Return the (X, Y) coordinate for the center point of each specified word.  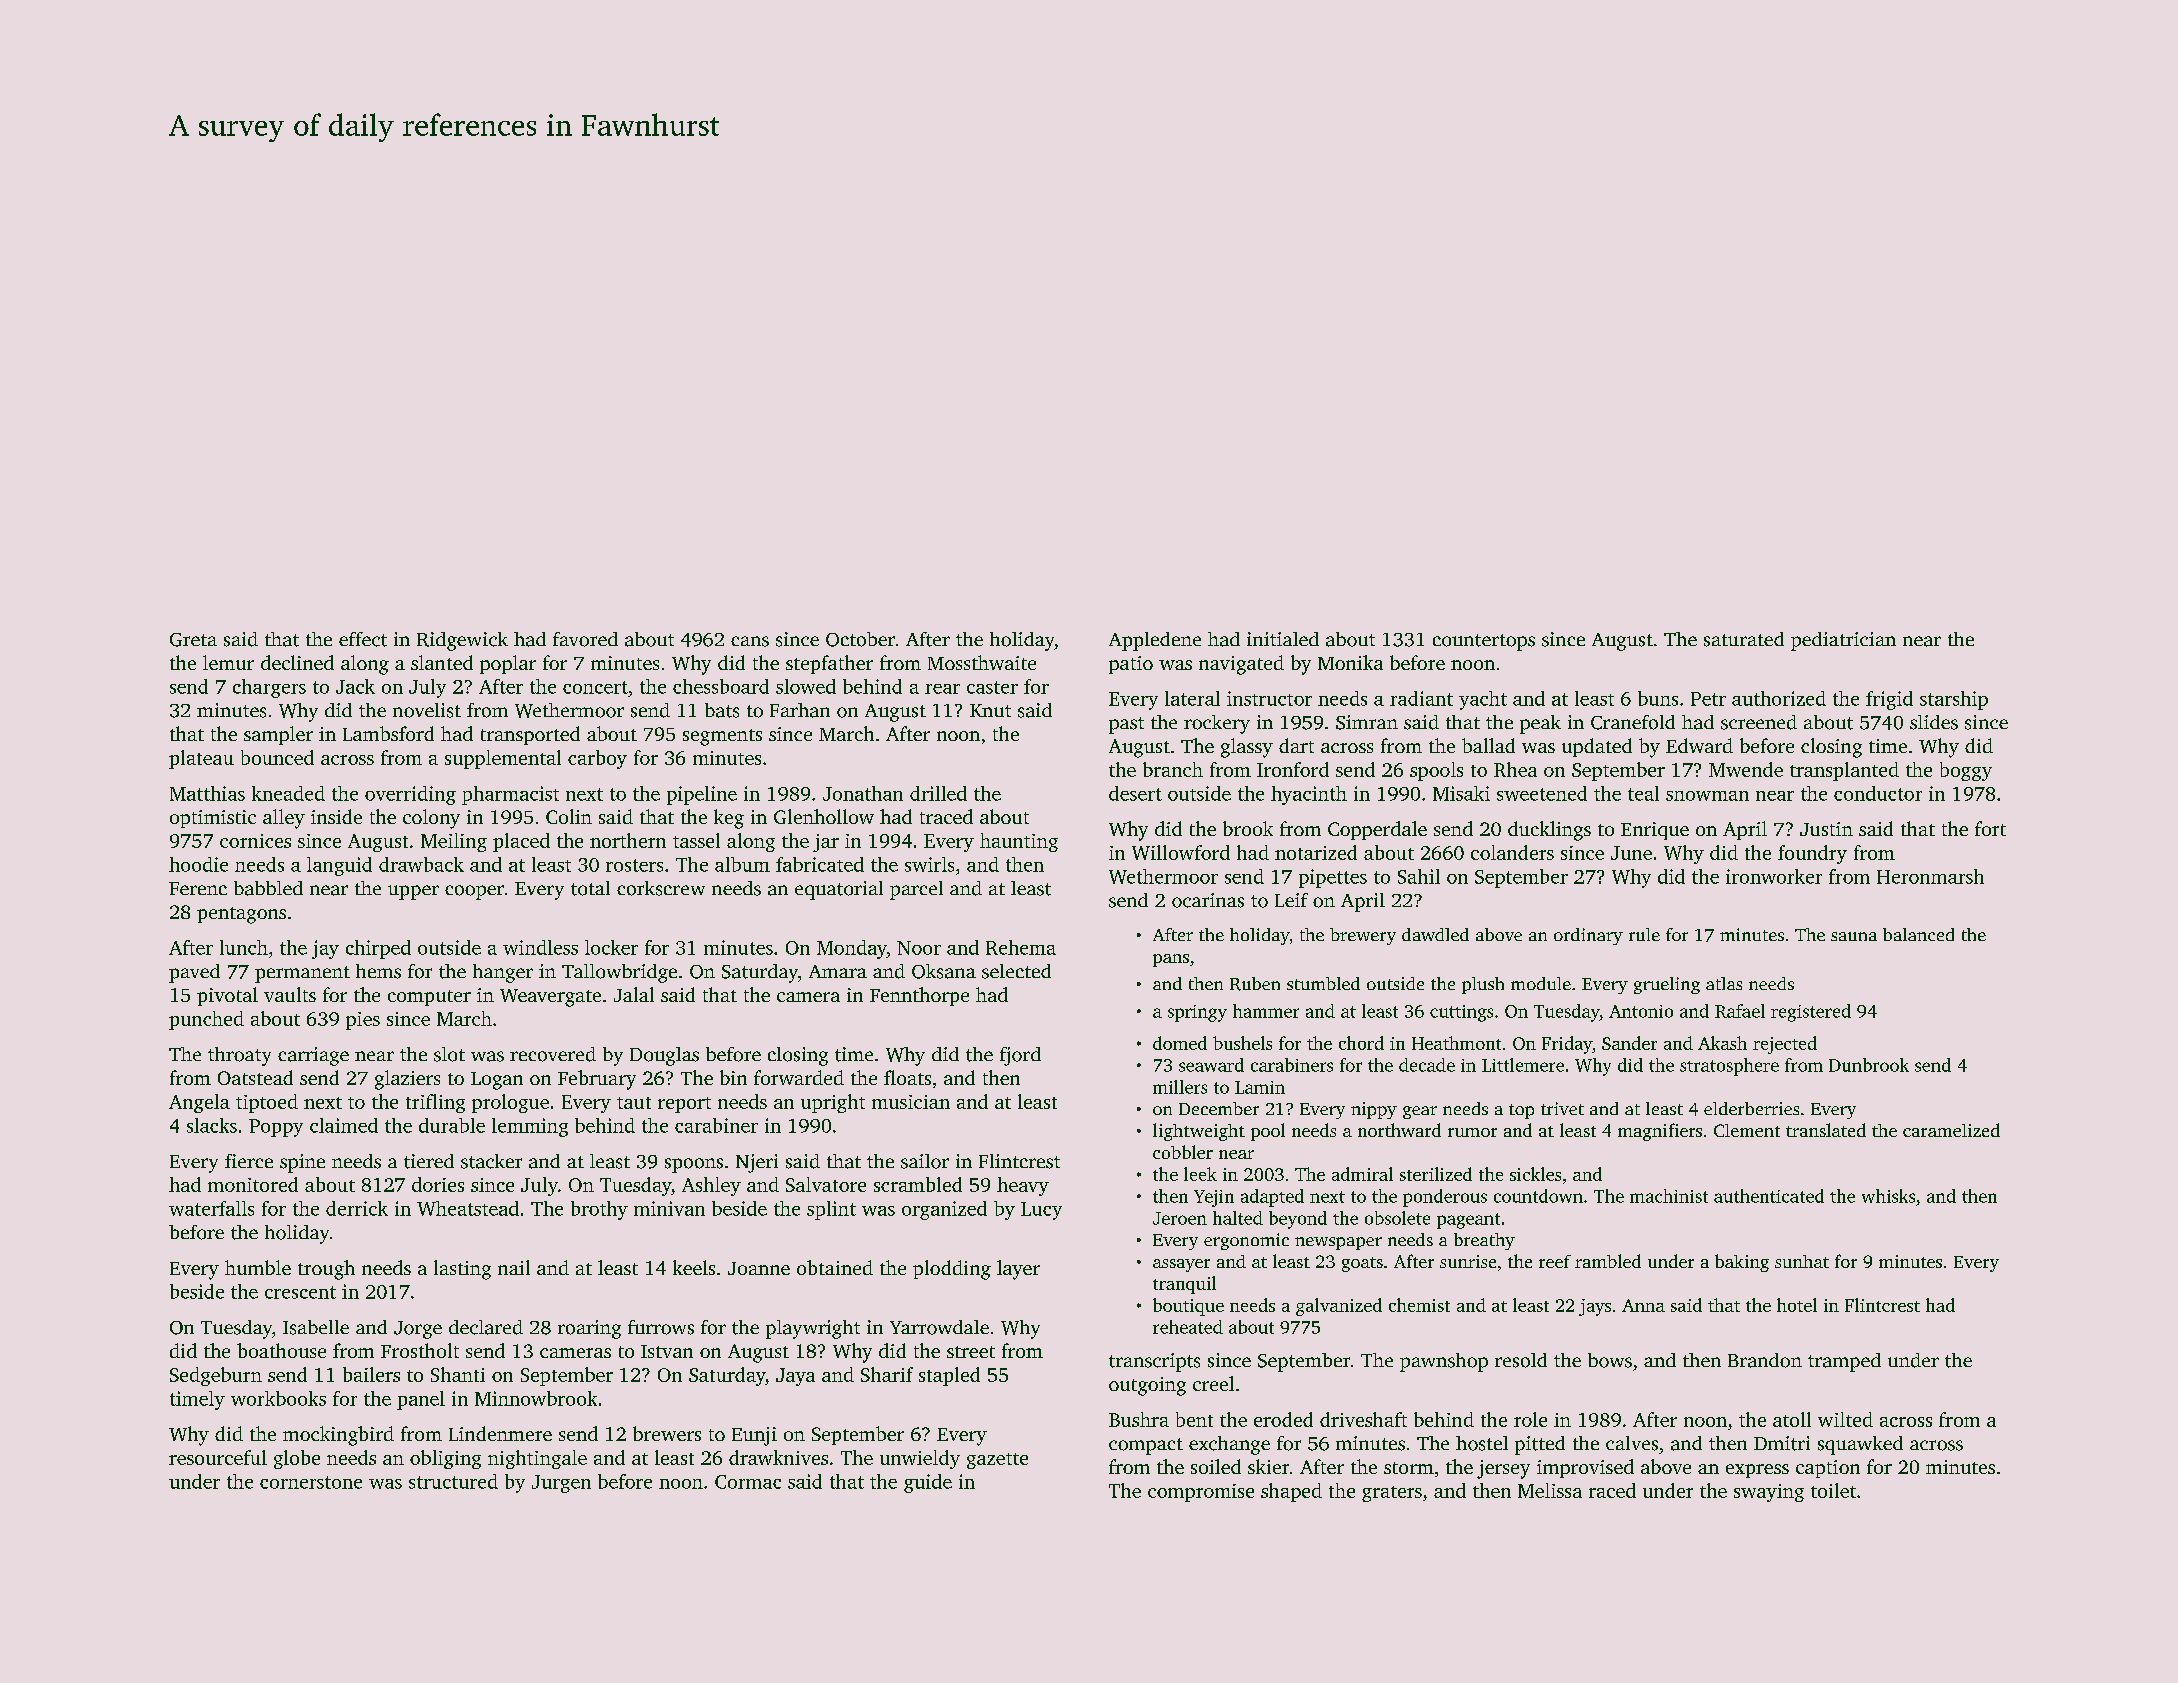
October (860, 639)
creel (1213, 1383)
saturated (1744, 639)
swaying (1769, 1493)
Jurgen (561, 1484)
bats (722, 710)
